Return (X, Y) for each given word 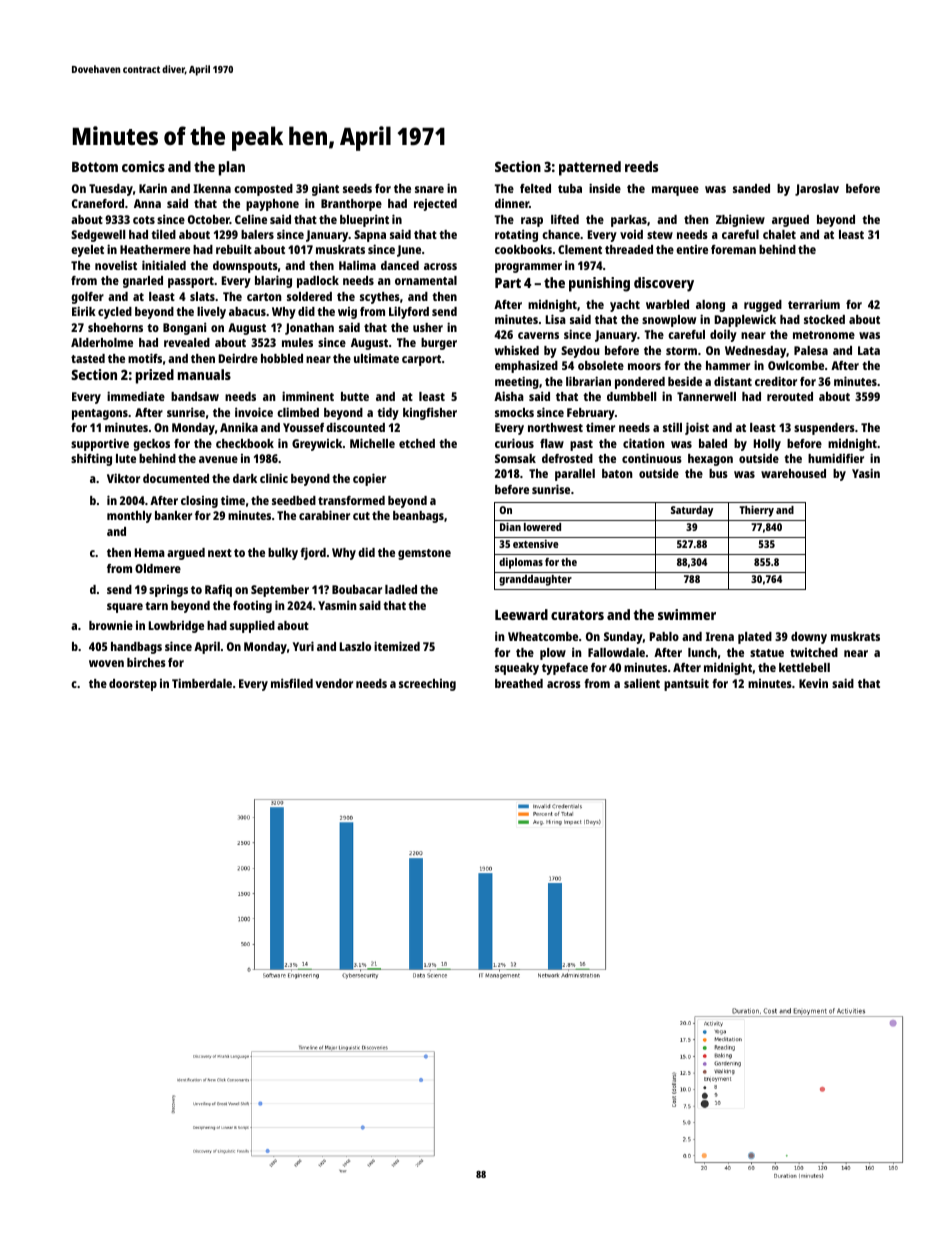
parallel (575, 475)
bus (718, 473)
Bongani (184, 328)
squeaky (517, 669)
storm (681, 351)
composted (263, 190)
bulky (283, 554)
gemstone (424, 554)
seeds (357, 188)
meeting (517, 382)
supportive (100, 445)
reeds (641, 166)
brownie (111, 625)
